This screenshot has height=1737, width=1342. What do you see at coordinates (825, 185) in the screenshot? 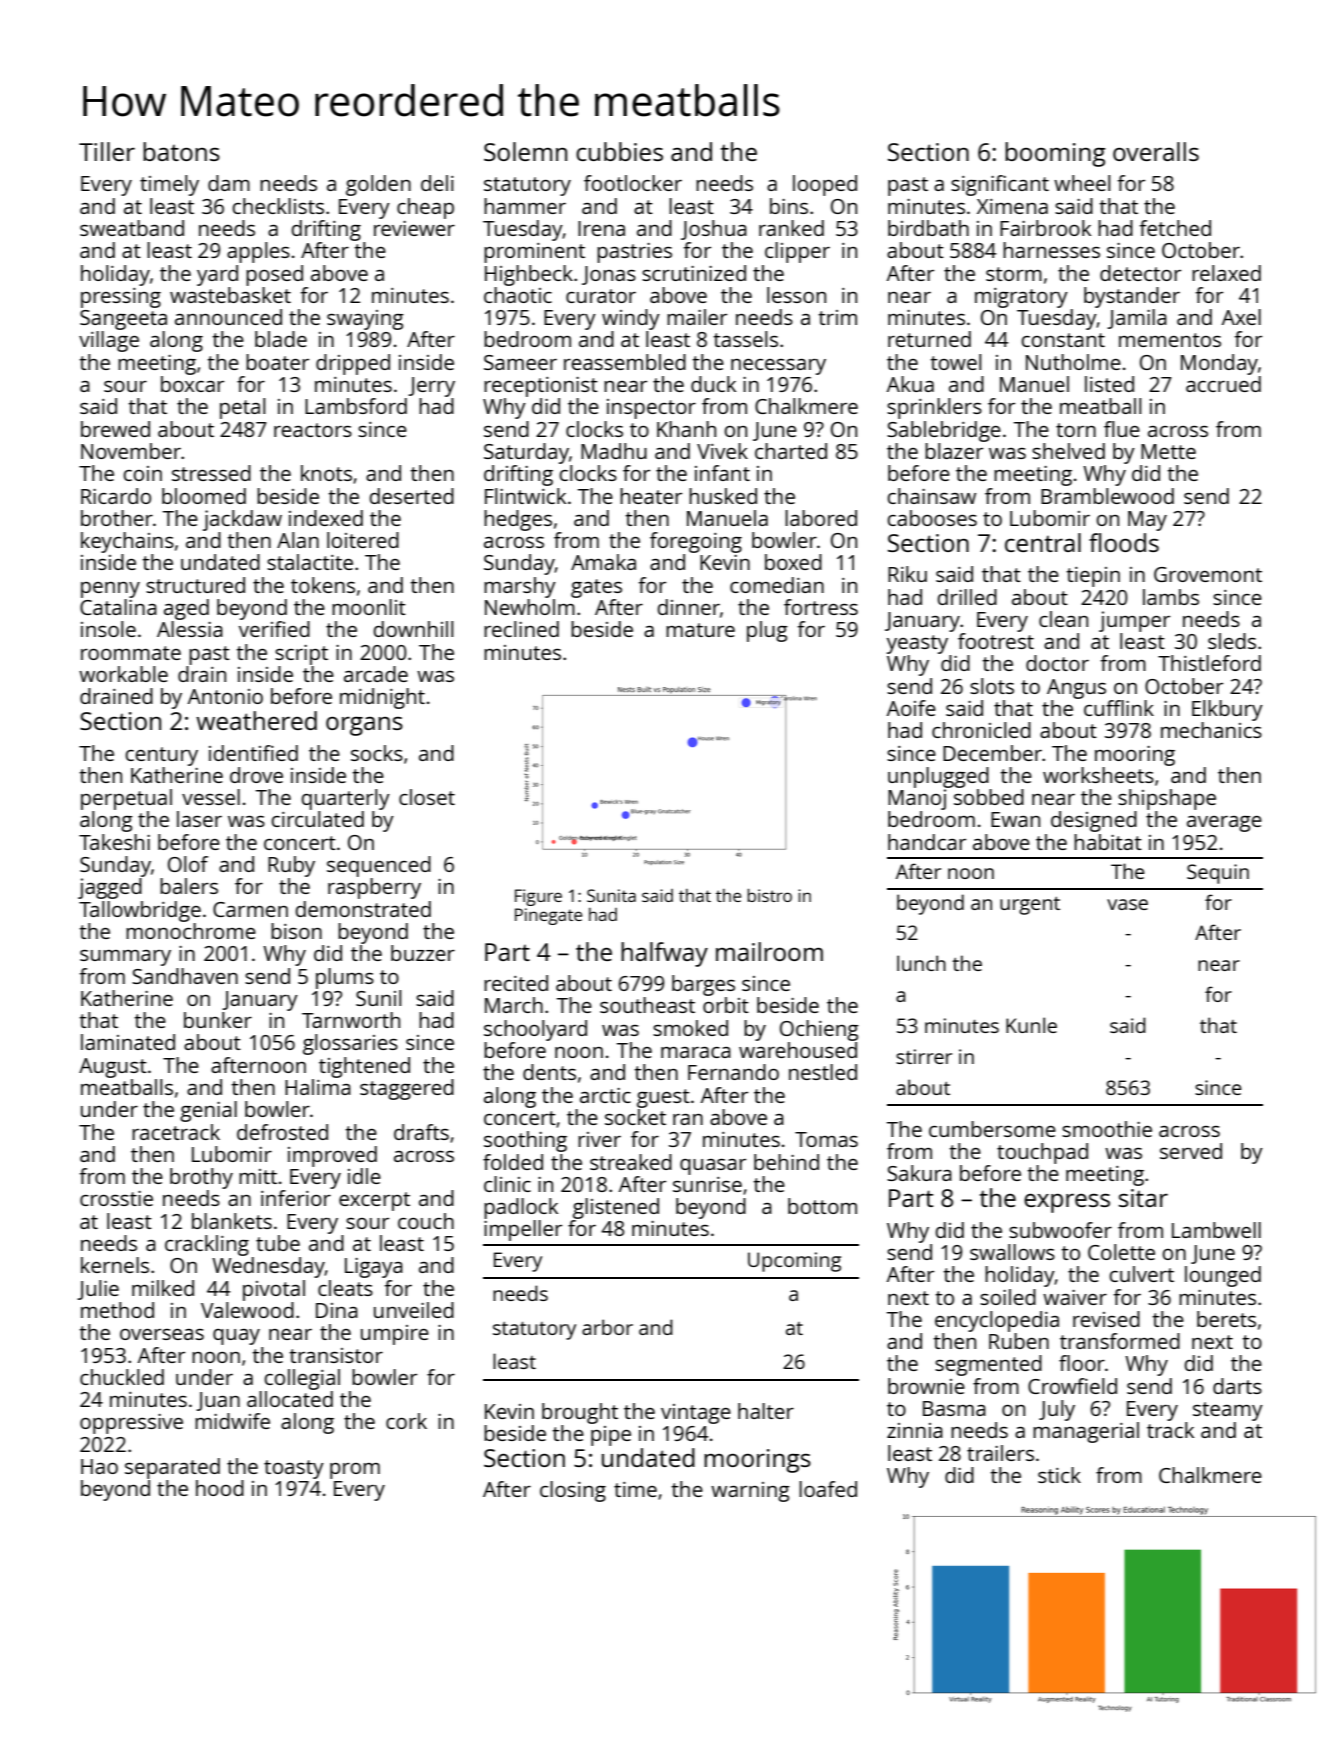
I see `looped` at bounding box center [825, 185].
